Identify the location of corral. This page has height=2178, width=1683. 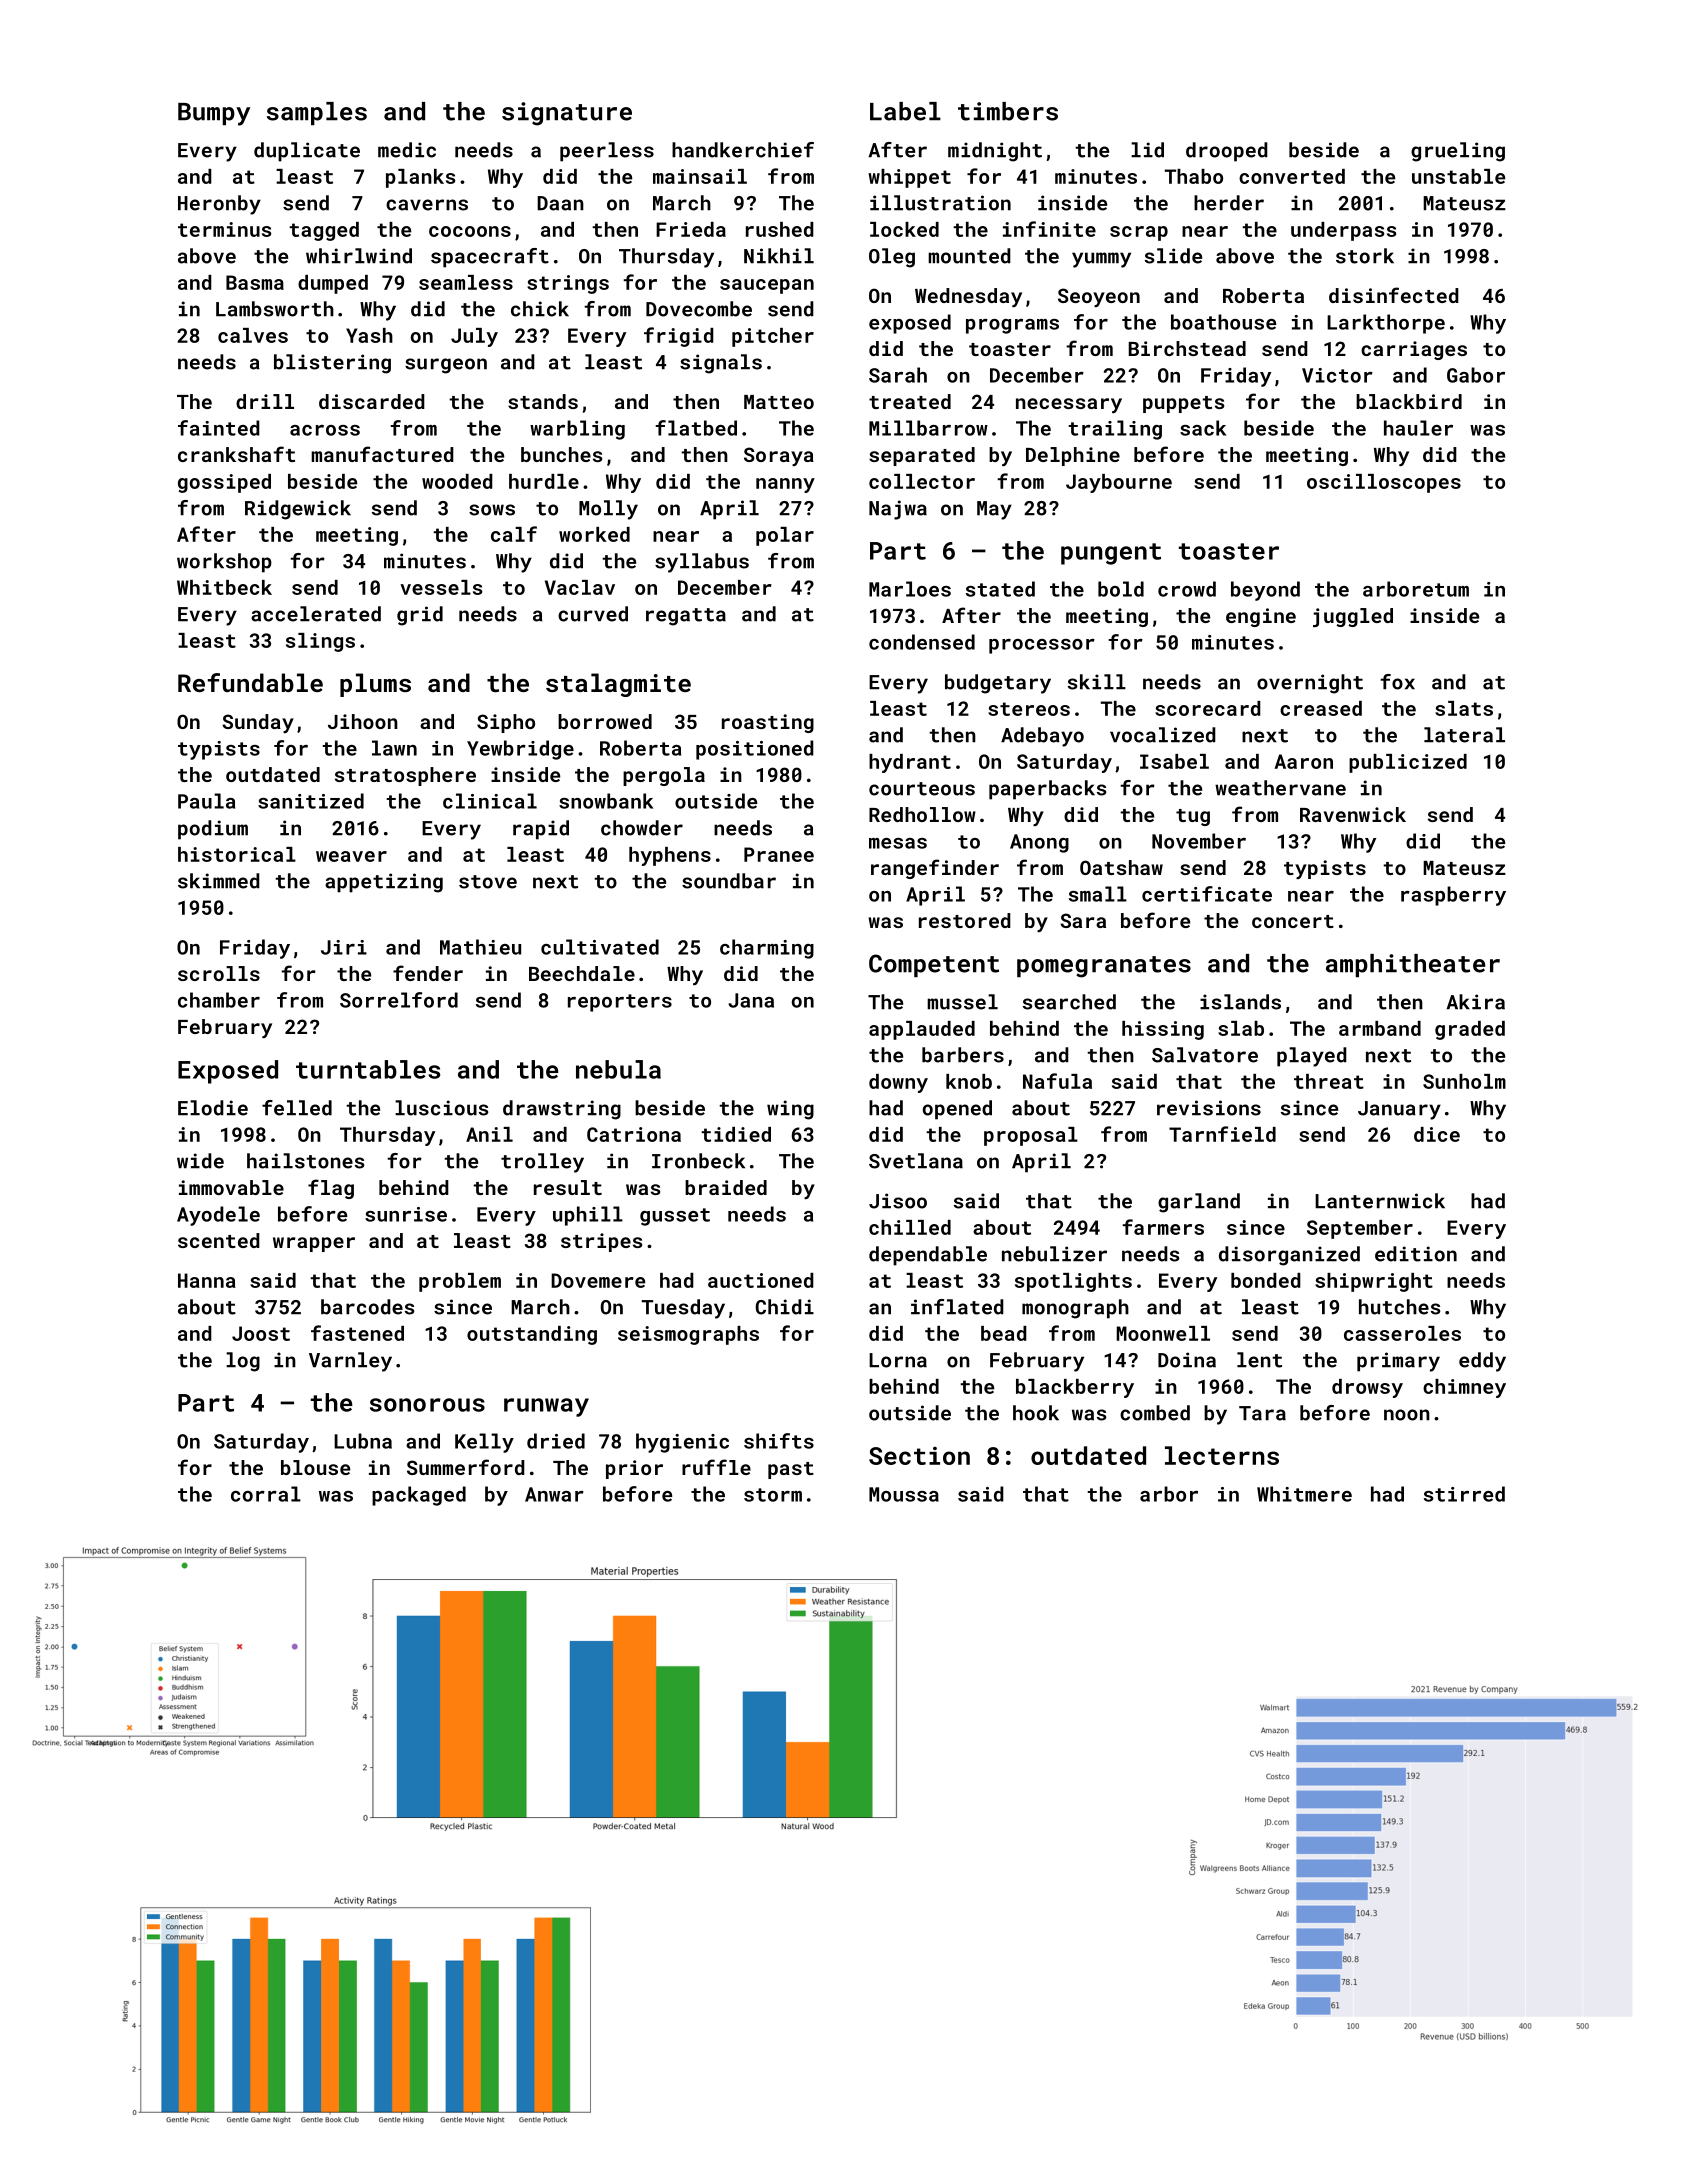
(266, 1494).
